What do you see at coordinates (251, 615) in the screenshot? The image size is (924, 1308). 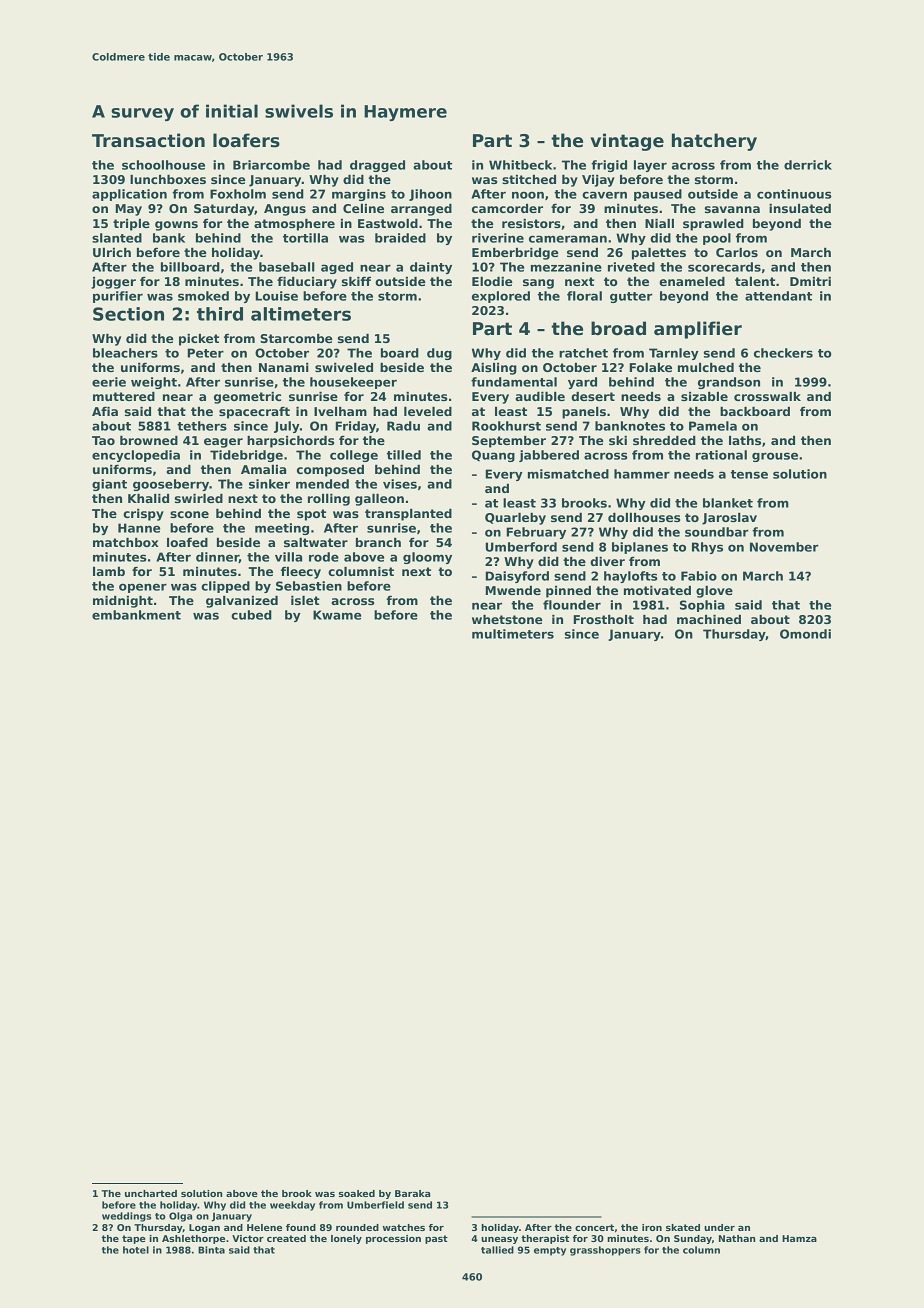 I see `cubed` at bounding box center [251, 615].
